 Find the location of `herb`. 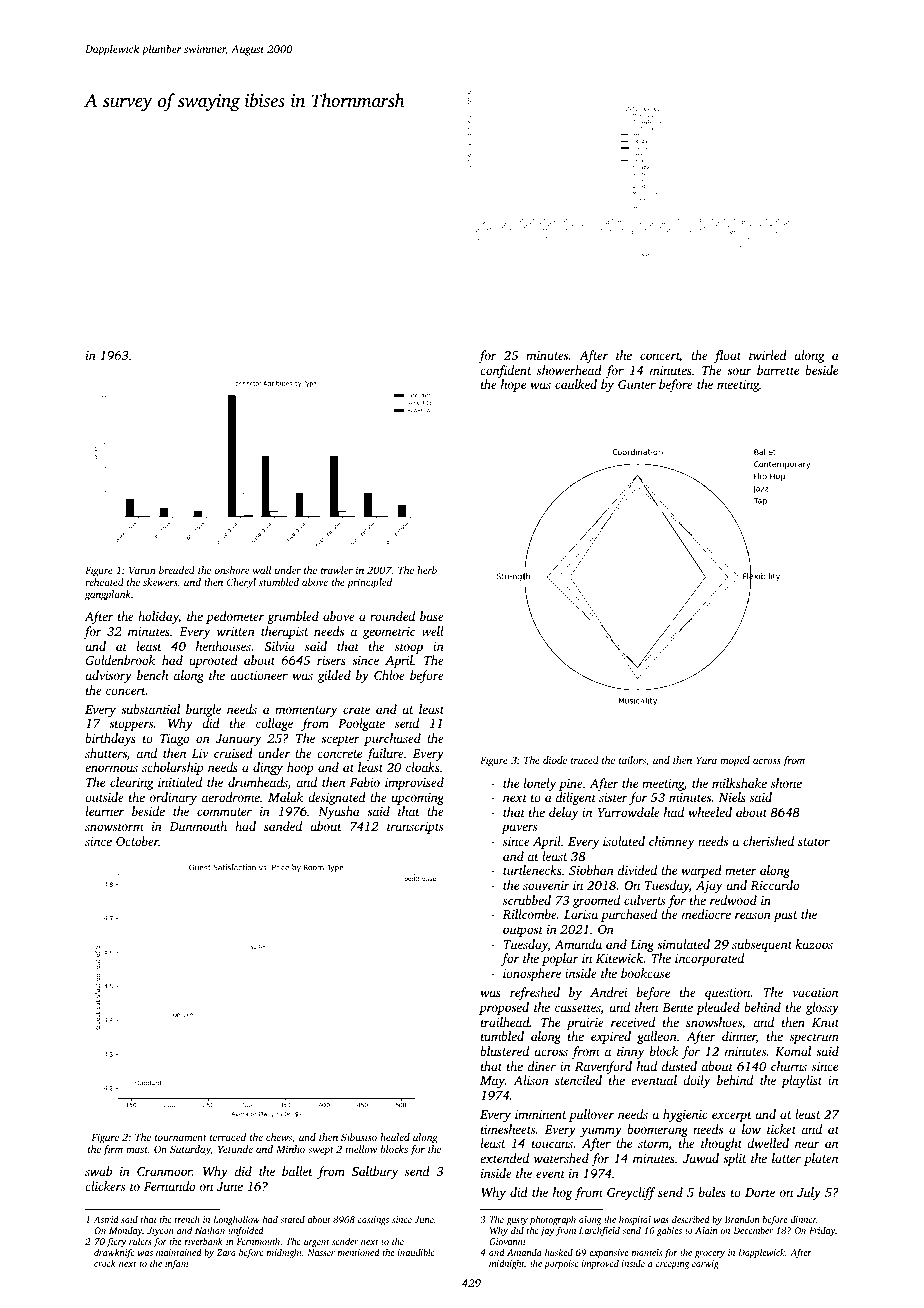

herb is located at coordinates (427, 570).
